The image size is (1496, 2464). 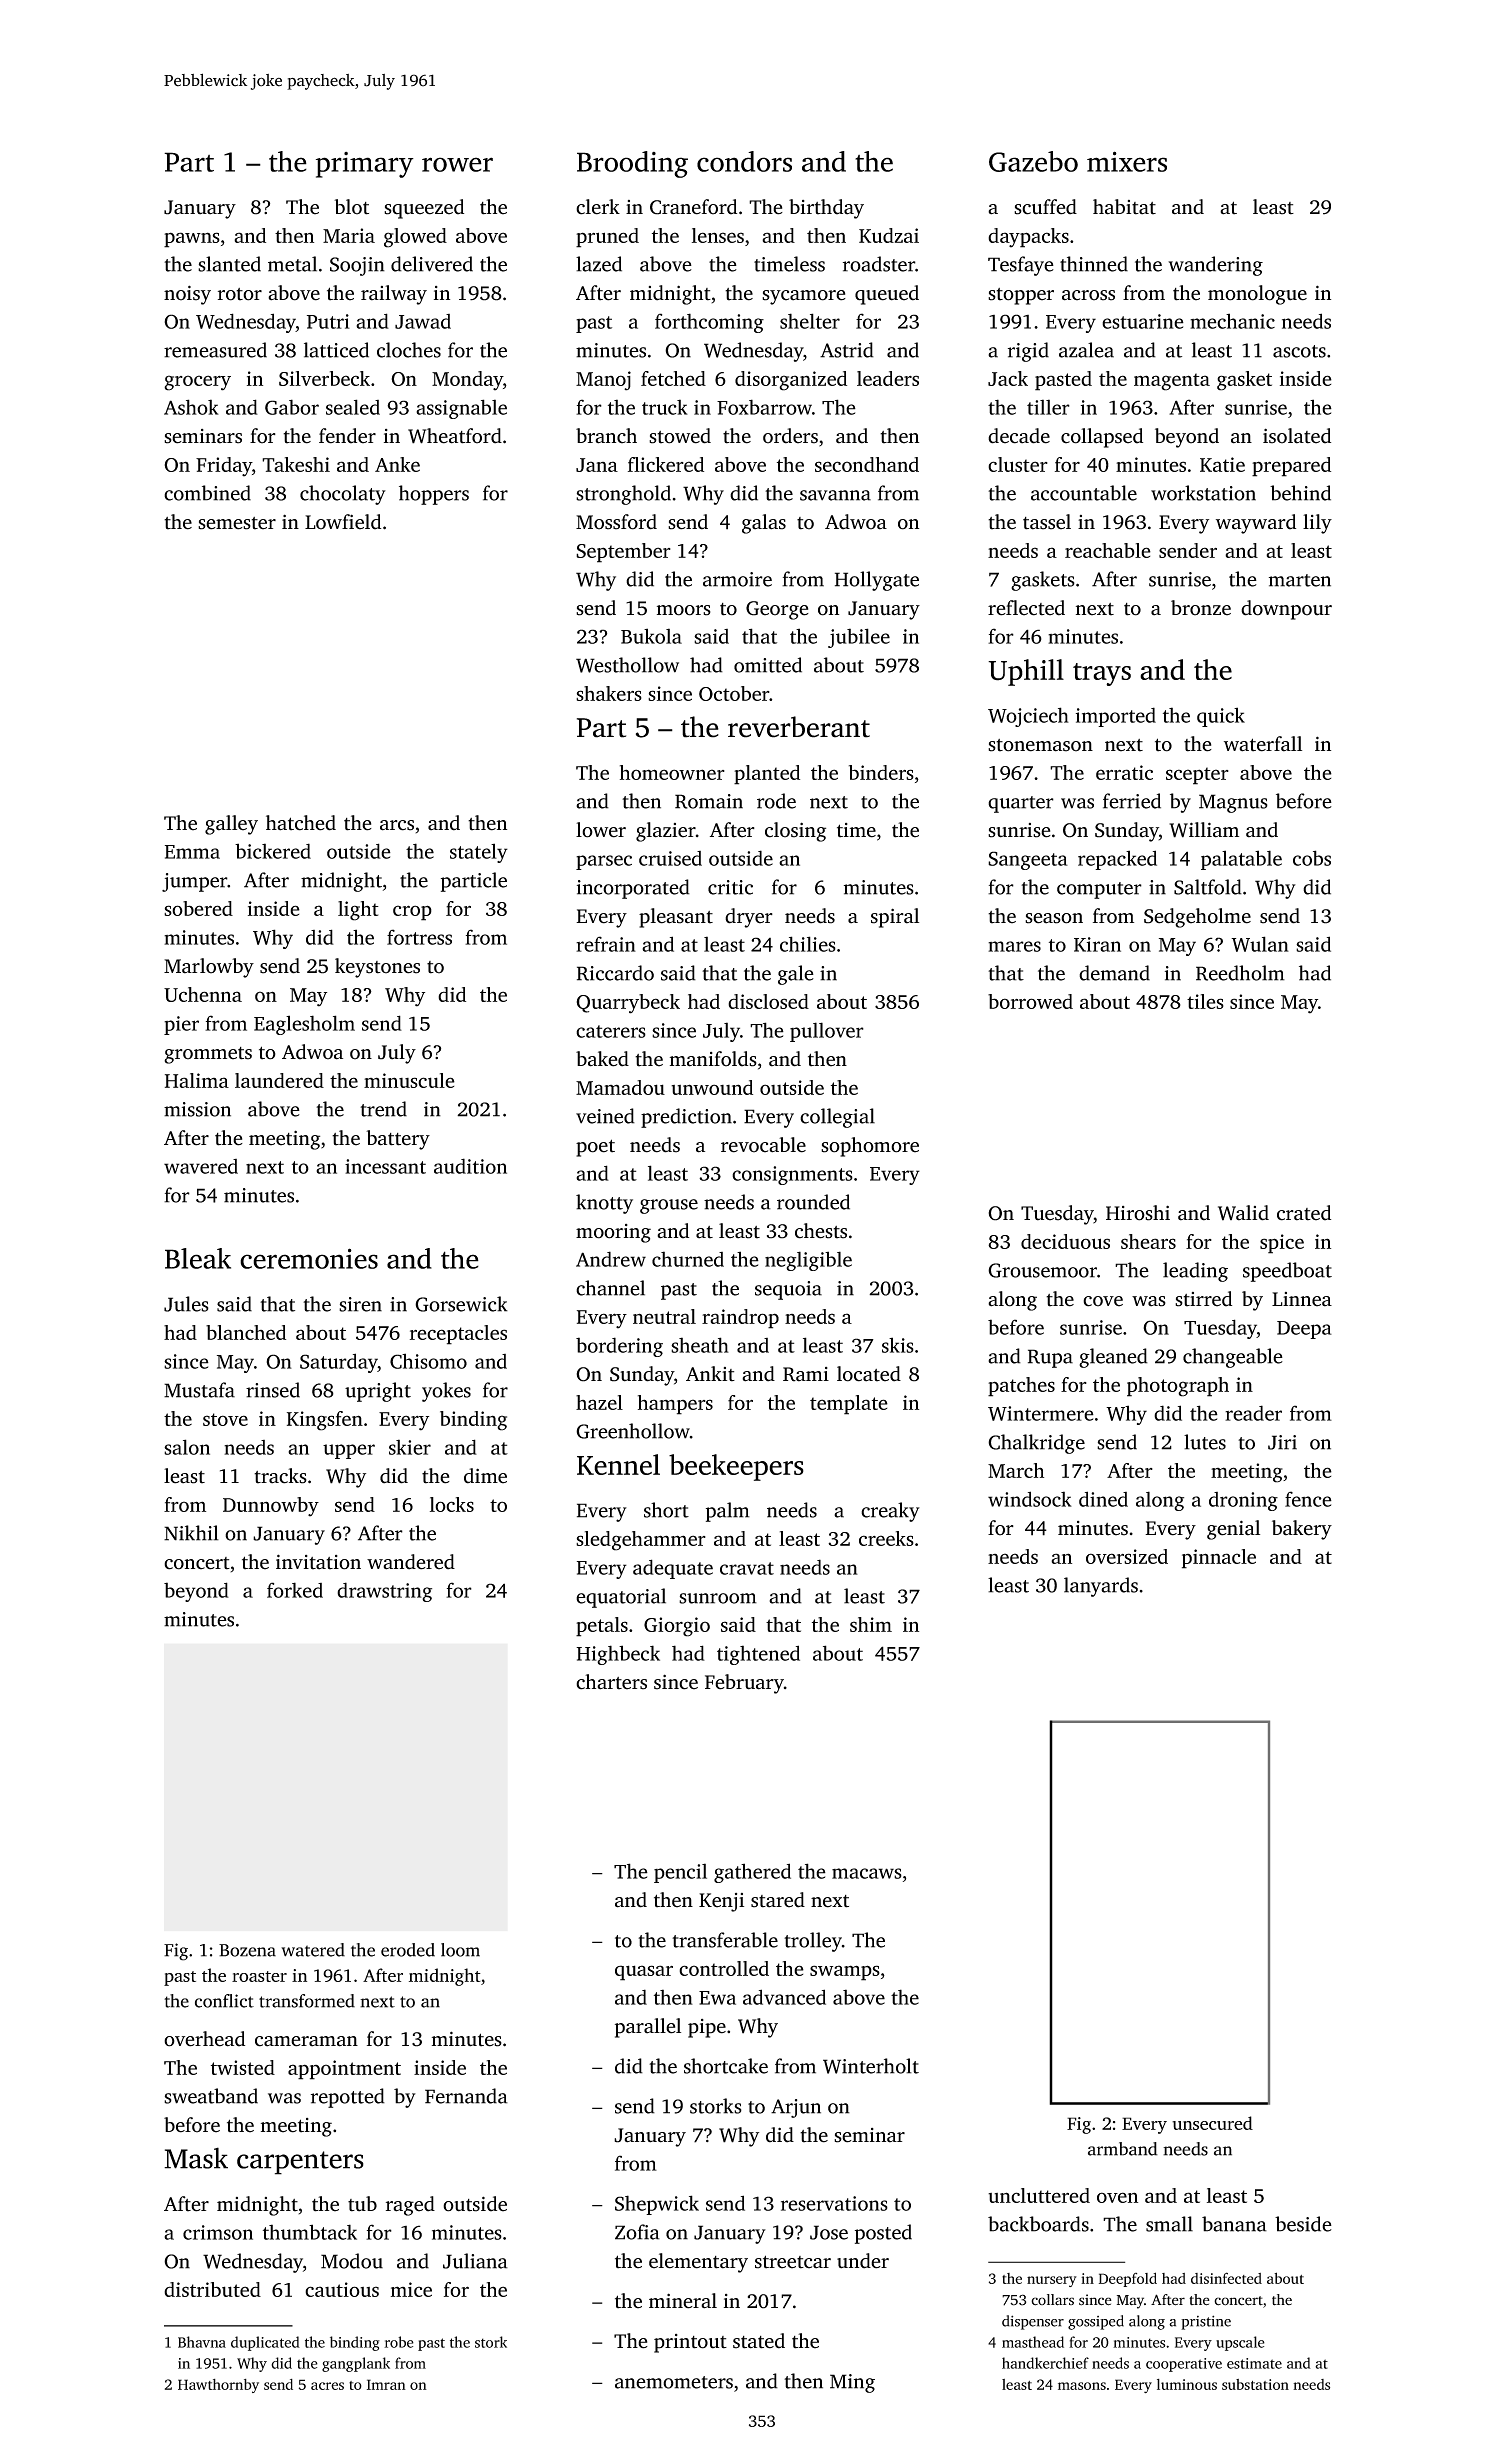 What do you see at coordinates (1127, 161) in the screenshot?
I see `mixers` at bounding box center [1127, 161].
